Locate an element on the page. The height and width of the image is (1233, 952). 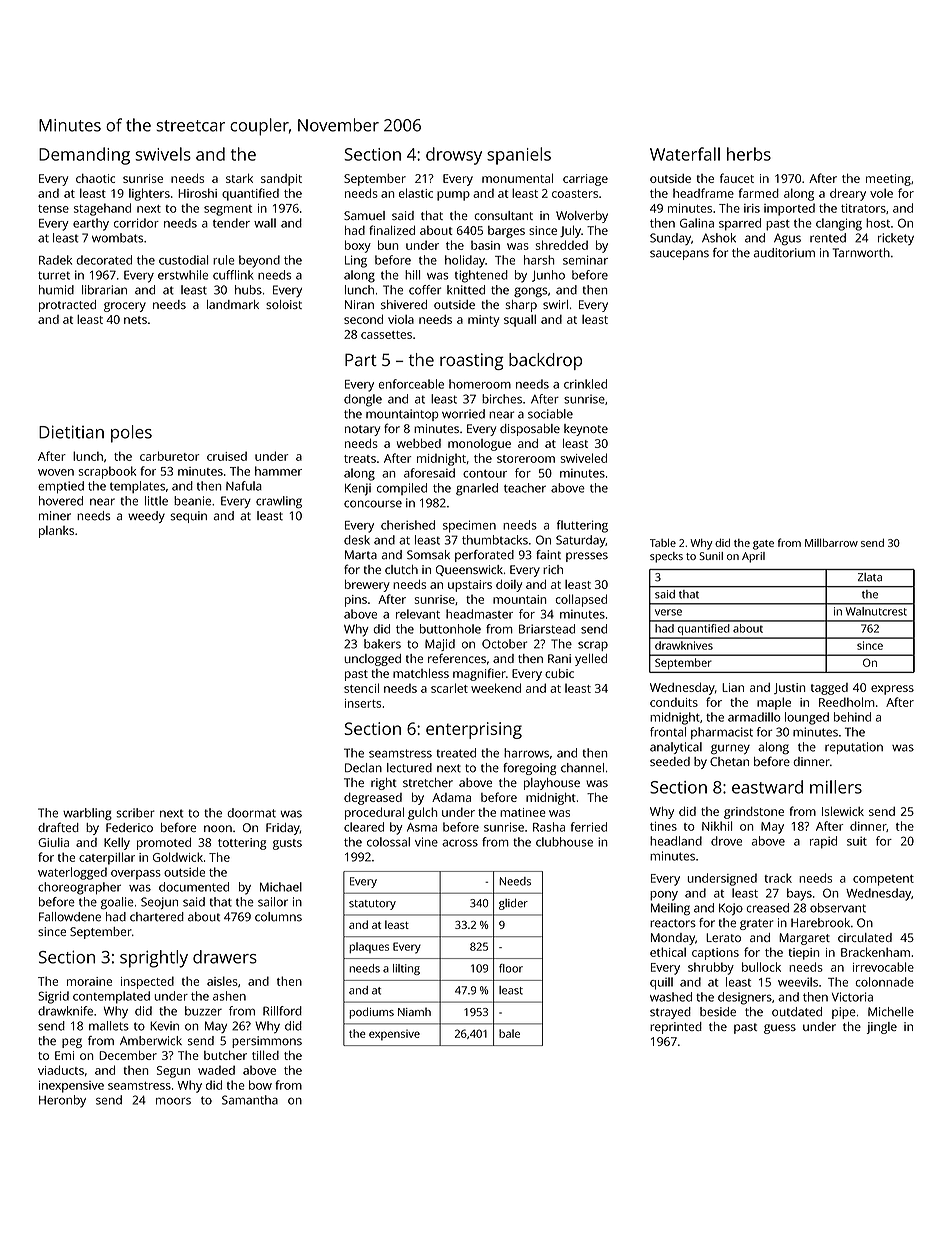
armadillo is located at coordinates (754, 717).
